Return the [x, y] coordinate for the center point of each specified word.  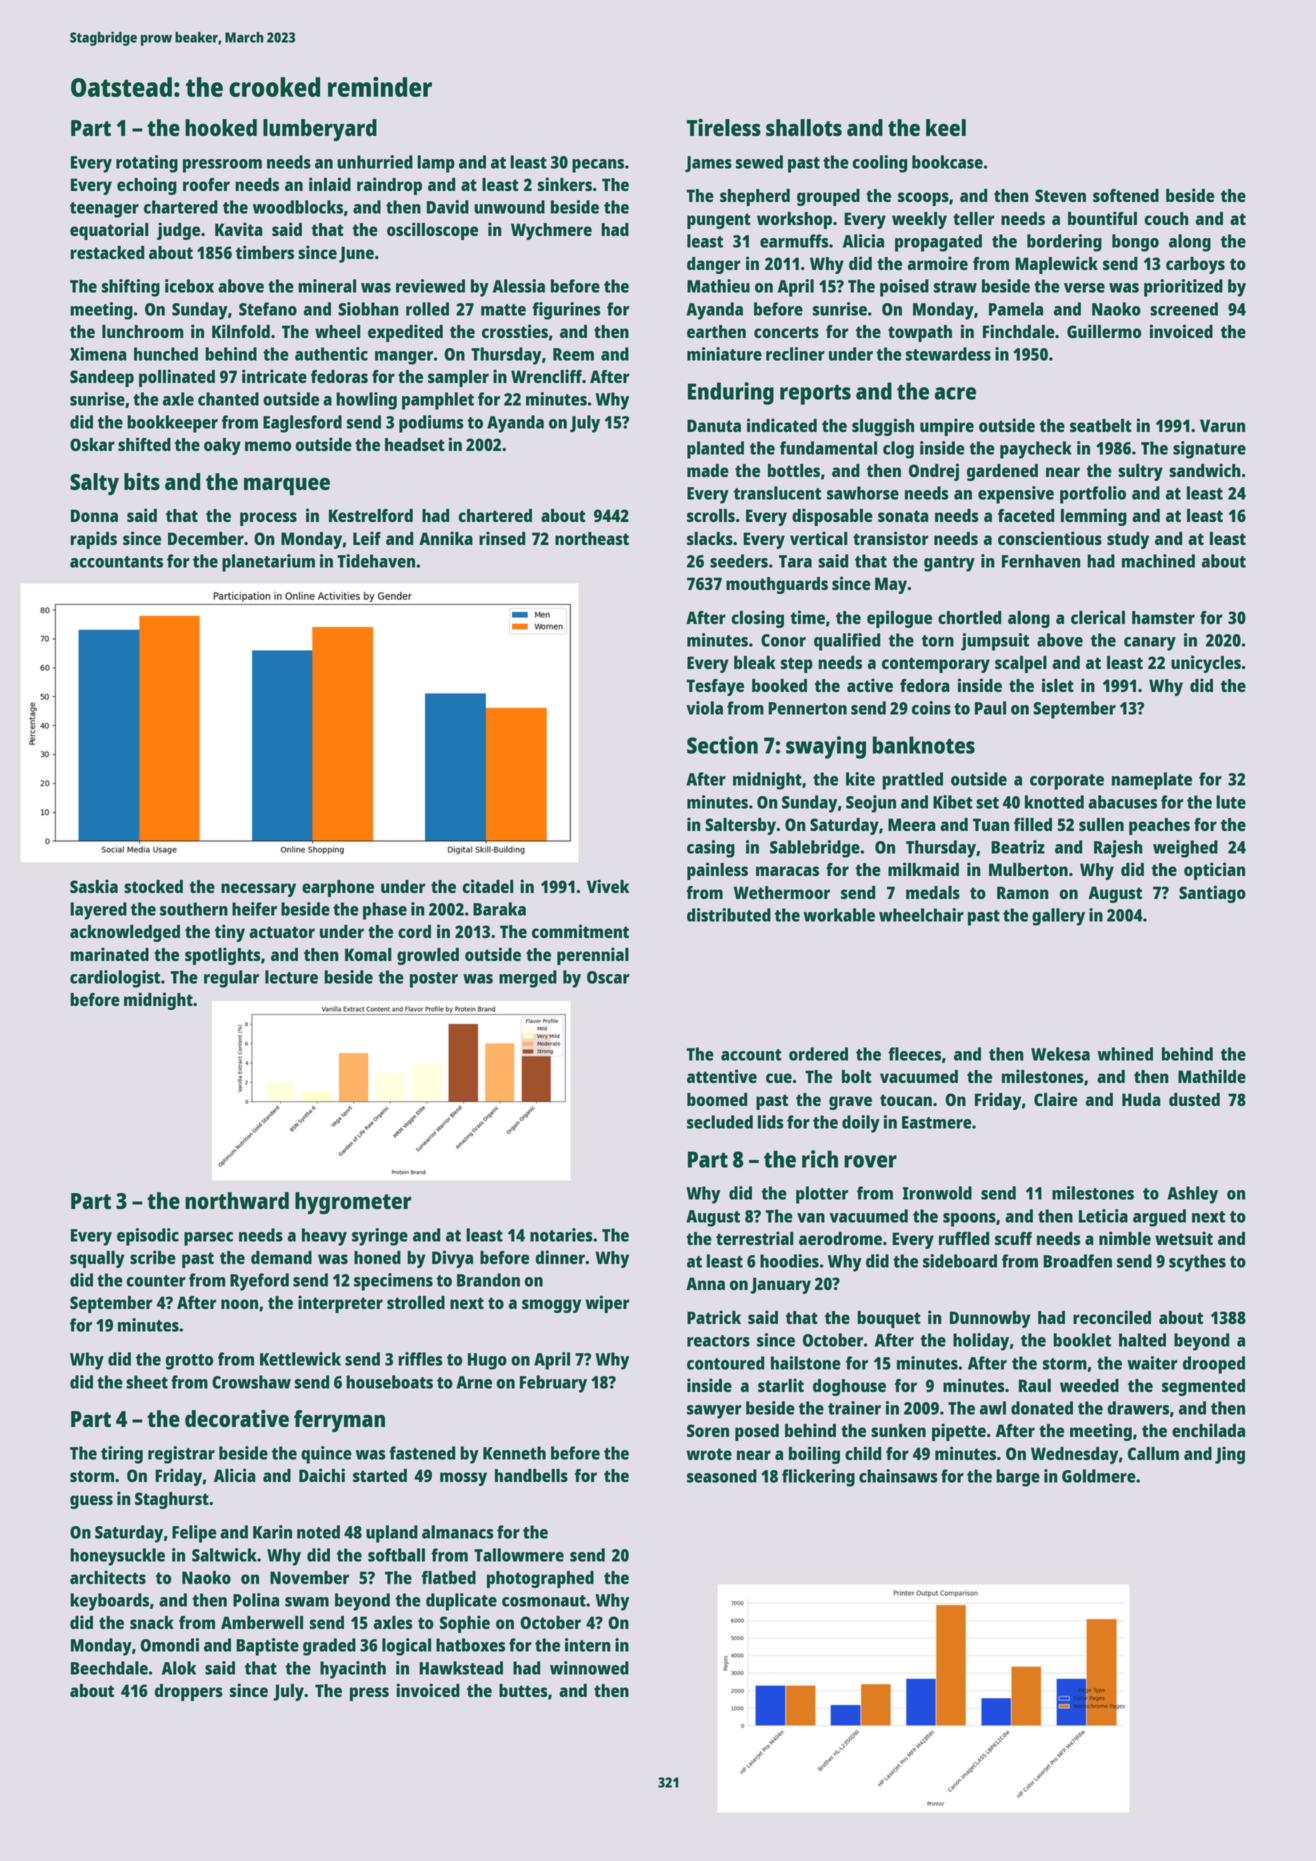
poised [904, 288]
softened [1126, 195]
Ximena [98, 354]
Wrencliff [546, 376]
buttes [523, 1690]
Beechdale [109, 1668]
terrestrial [755, 1238]
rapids [93, 540]
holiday [981, 1342]
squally [97, 1259]
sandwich [1205, 470]
